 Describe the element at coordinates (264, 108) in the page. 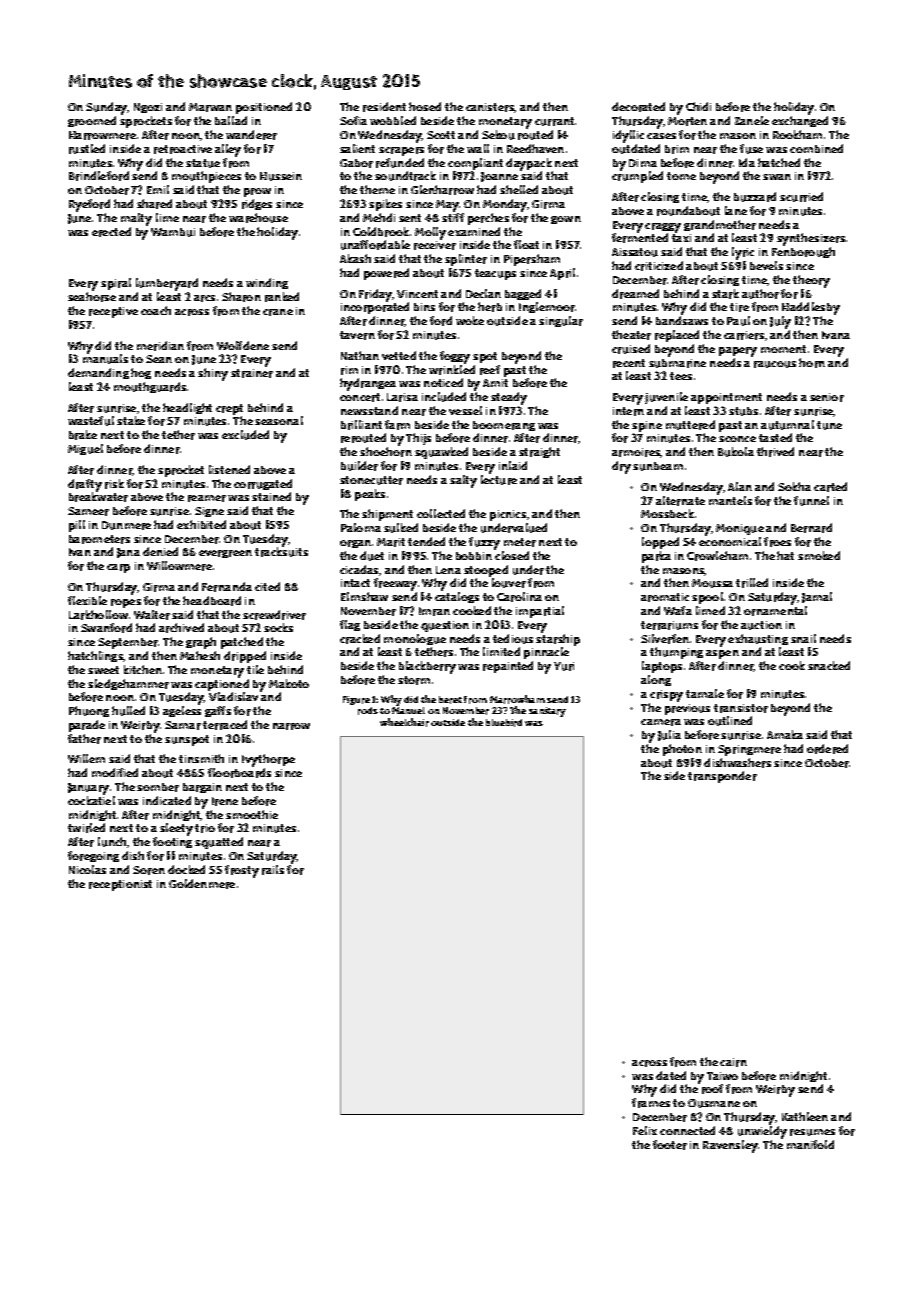

I see `positioned` at that location.
